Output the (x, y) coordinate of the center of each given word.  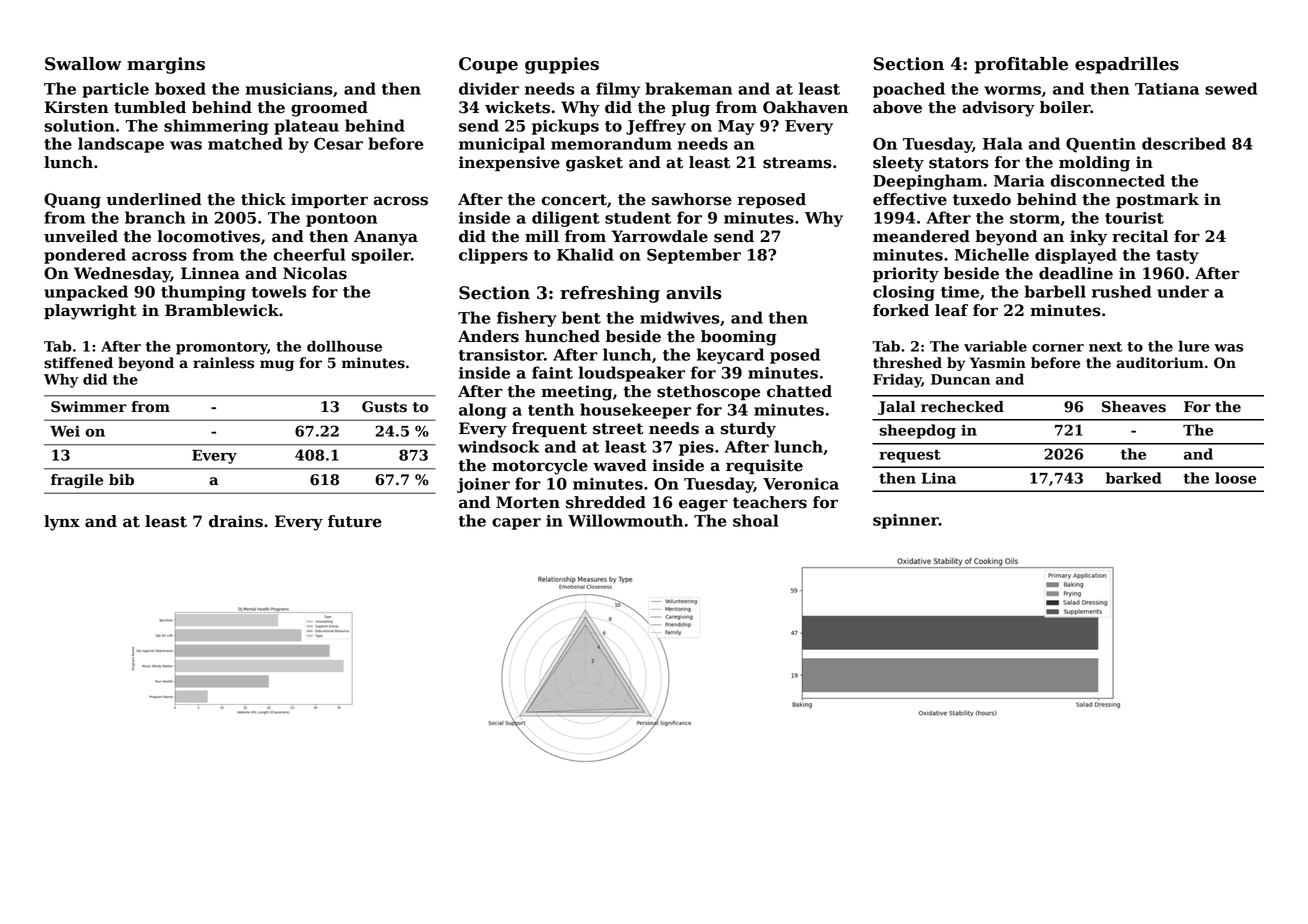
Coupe (488, 65)
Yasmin (998, 363)
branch (155, 217)
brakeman (688, 88)
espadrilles (1127, 65)
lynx (62, 523)
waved (620, 465)
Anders (488, 336)
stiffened (78, 363)
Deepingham (927, 182)
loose (1235, 478)
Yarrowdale (659, 236)
